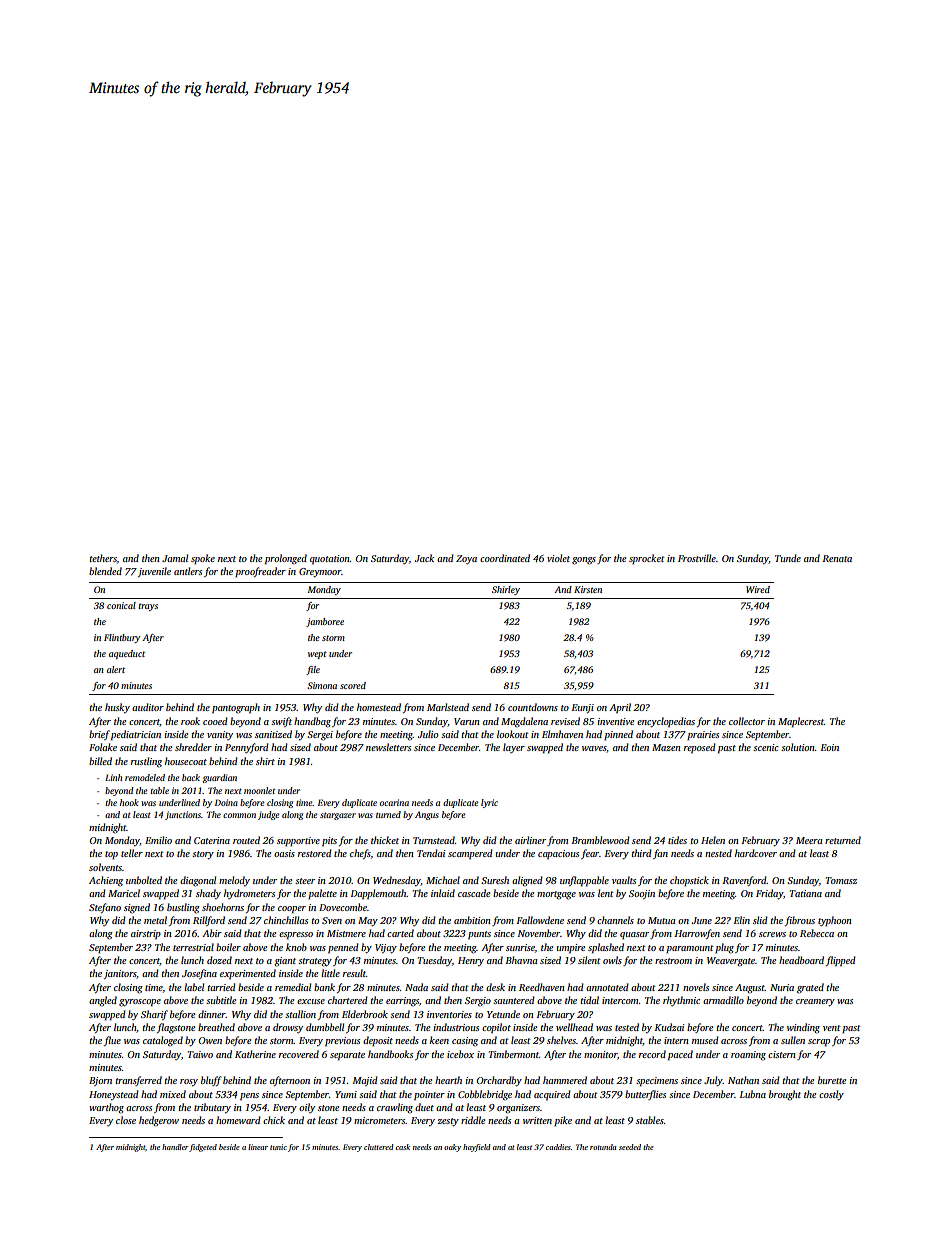  I want to click on nested, so click(718, 853).
